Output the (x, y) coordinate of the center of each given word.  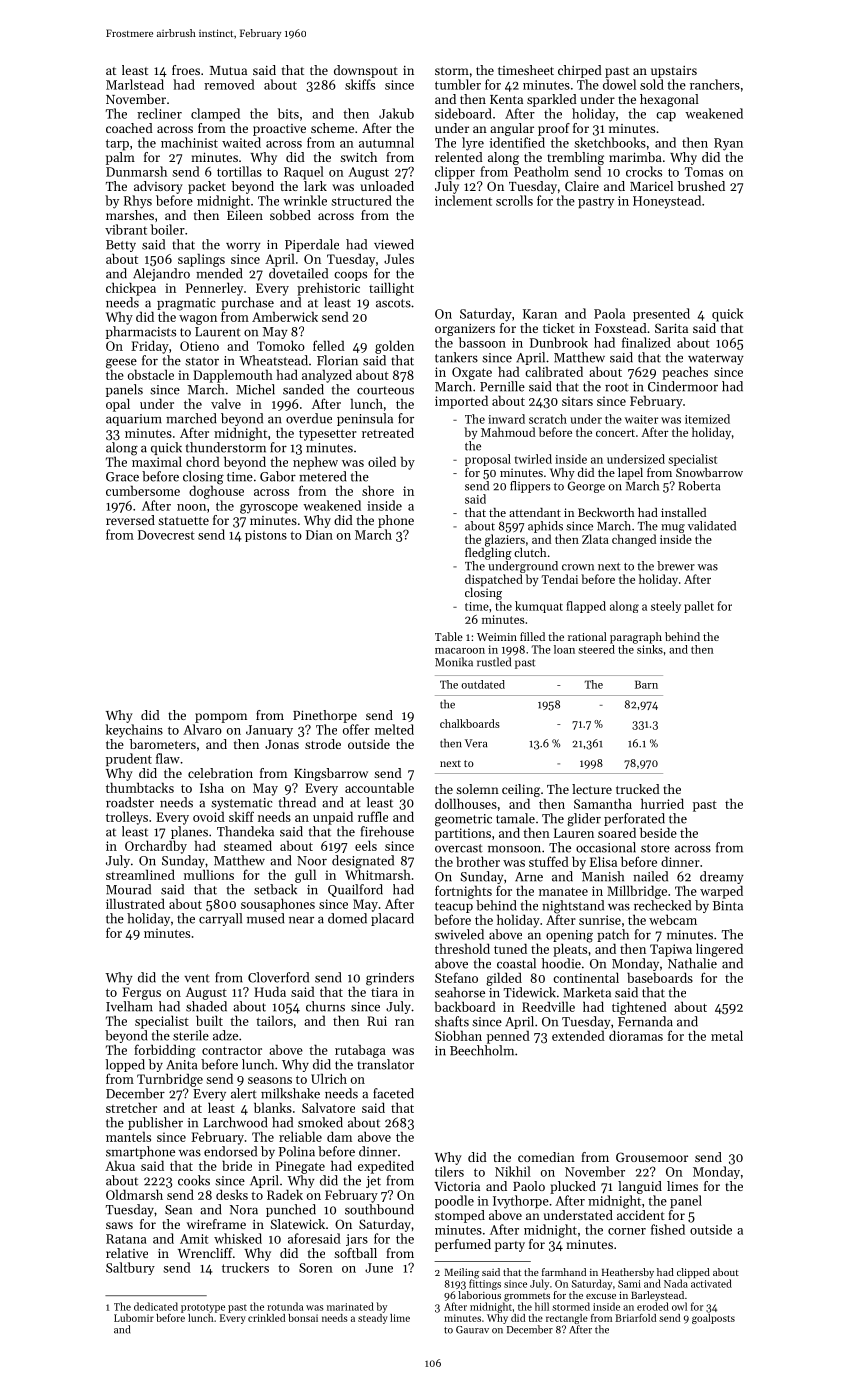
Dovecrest (166, 535)
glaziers (505, 540)
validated (712, 526)
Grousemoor (652, 1157)
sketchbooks (610, 142)
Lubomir (134, 1318)
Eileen (245, 215)
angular (512, 129)
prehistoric (328, 289)
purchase (247, 303)
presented (661, 315)
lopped (125, 1065)
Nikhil (513, 1171)
